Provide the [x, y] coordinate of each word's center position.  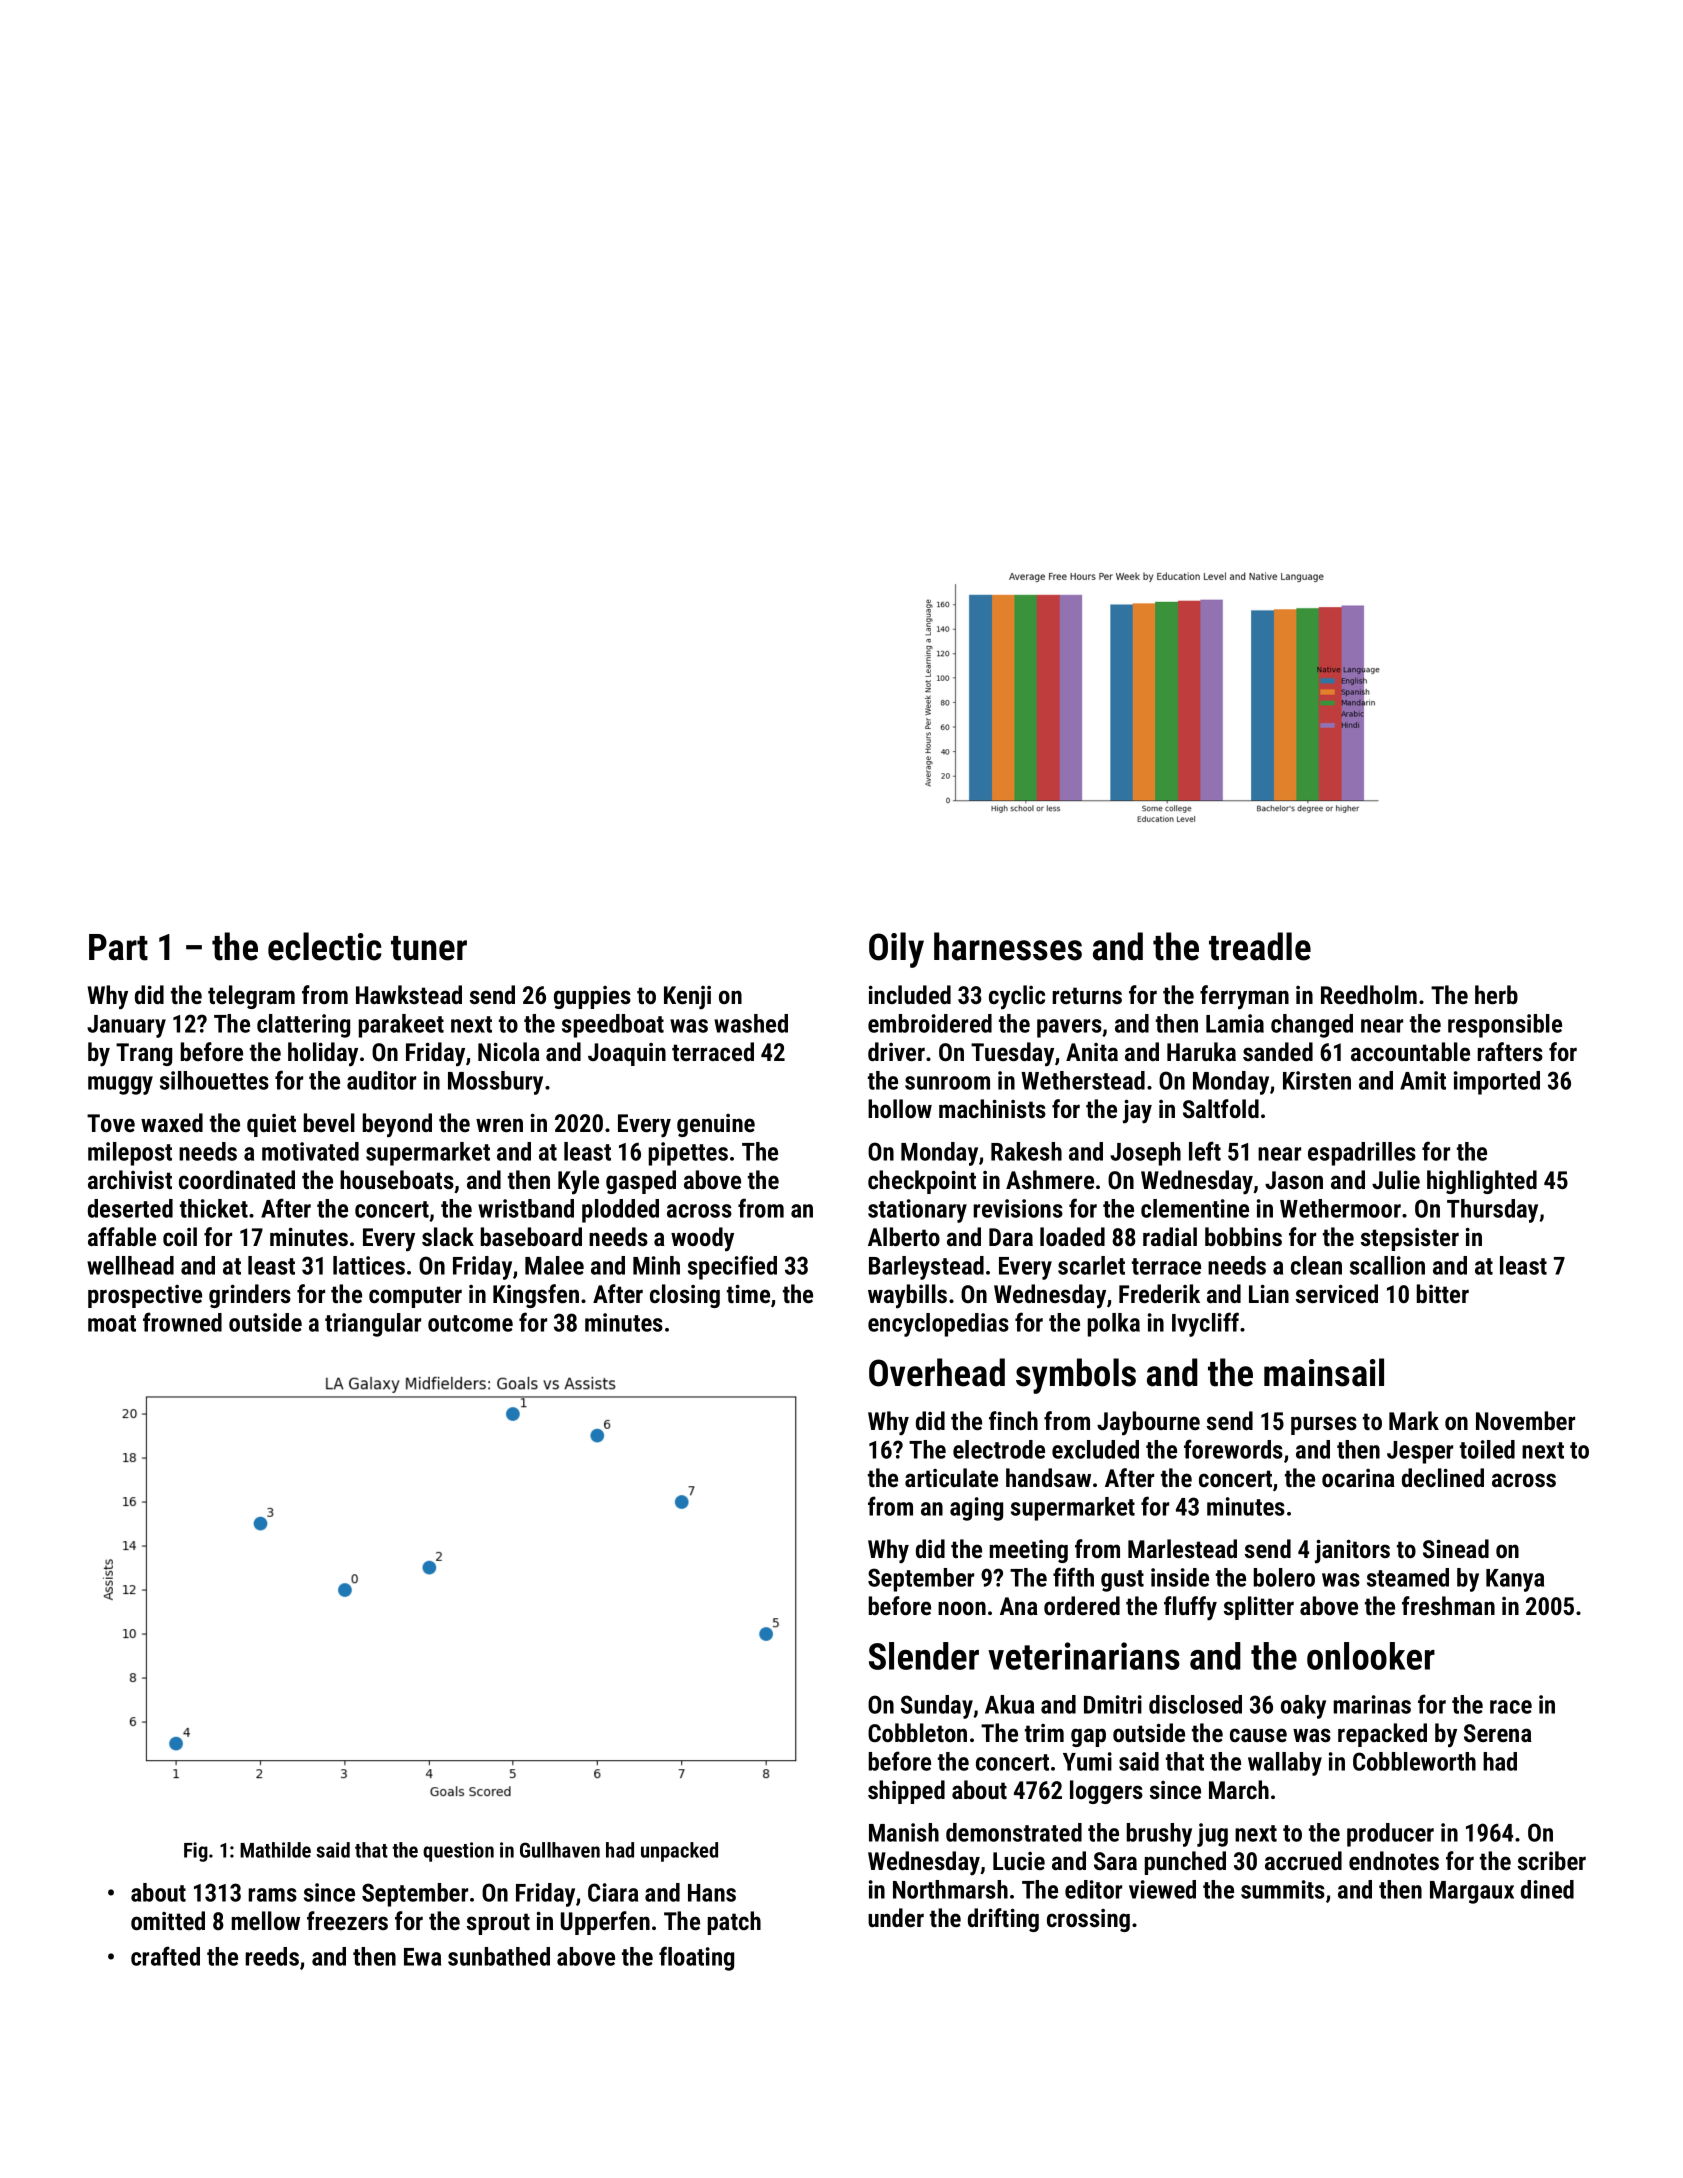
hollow [900, 1108]
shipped [906, 1792]
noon [962, 1608]
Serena [1498, 1733]
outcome [470, 1323]
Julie [1396, 1179]
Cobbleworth [1414, 1761]
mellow [266, 1920]
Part [118, 947]
